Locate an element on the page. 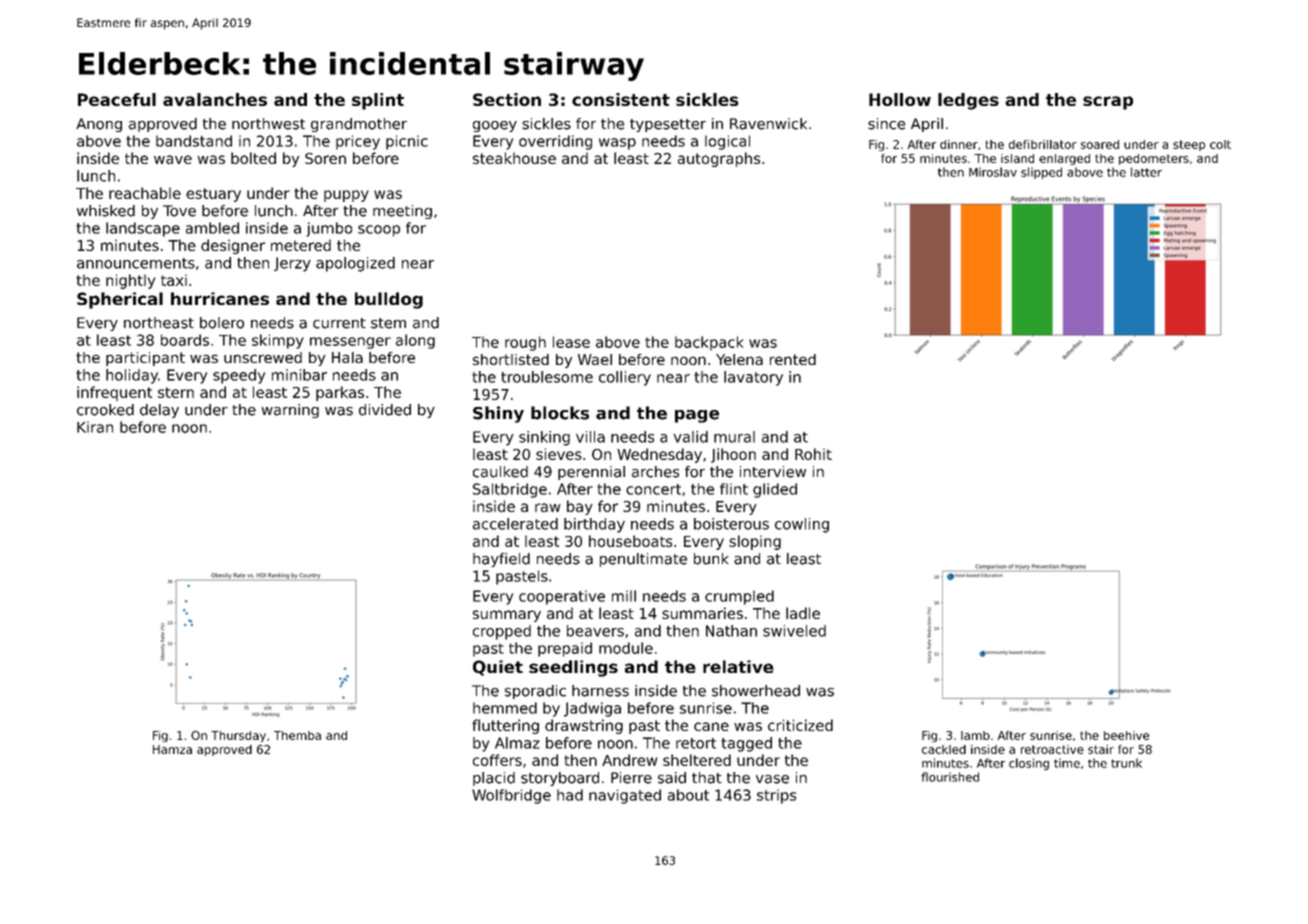 Image resolution: width=1308 pixels, height=924 pixels. scrap is located at coordinates (1108, 103).
